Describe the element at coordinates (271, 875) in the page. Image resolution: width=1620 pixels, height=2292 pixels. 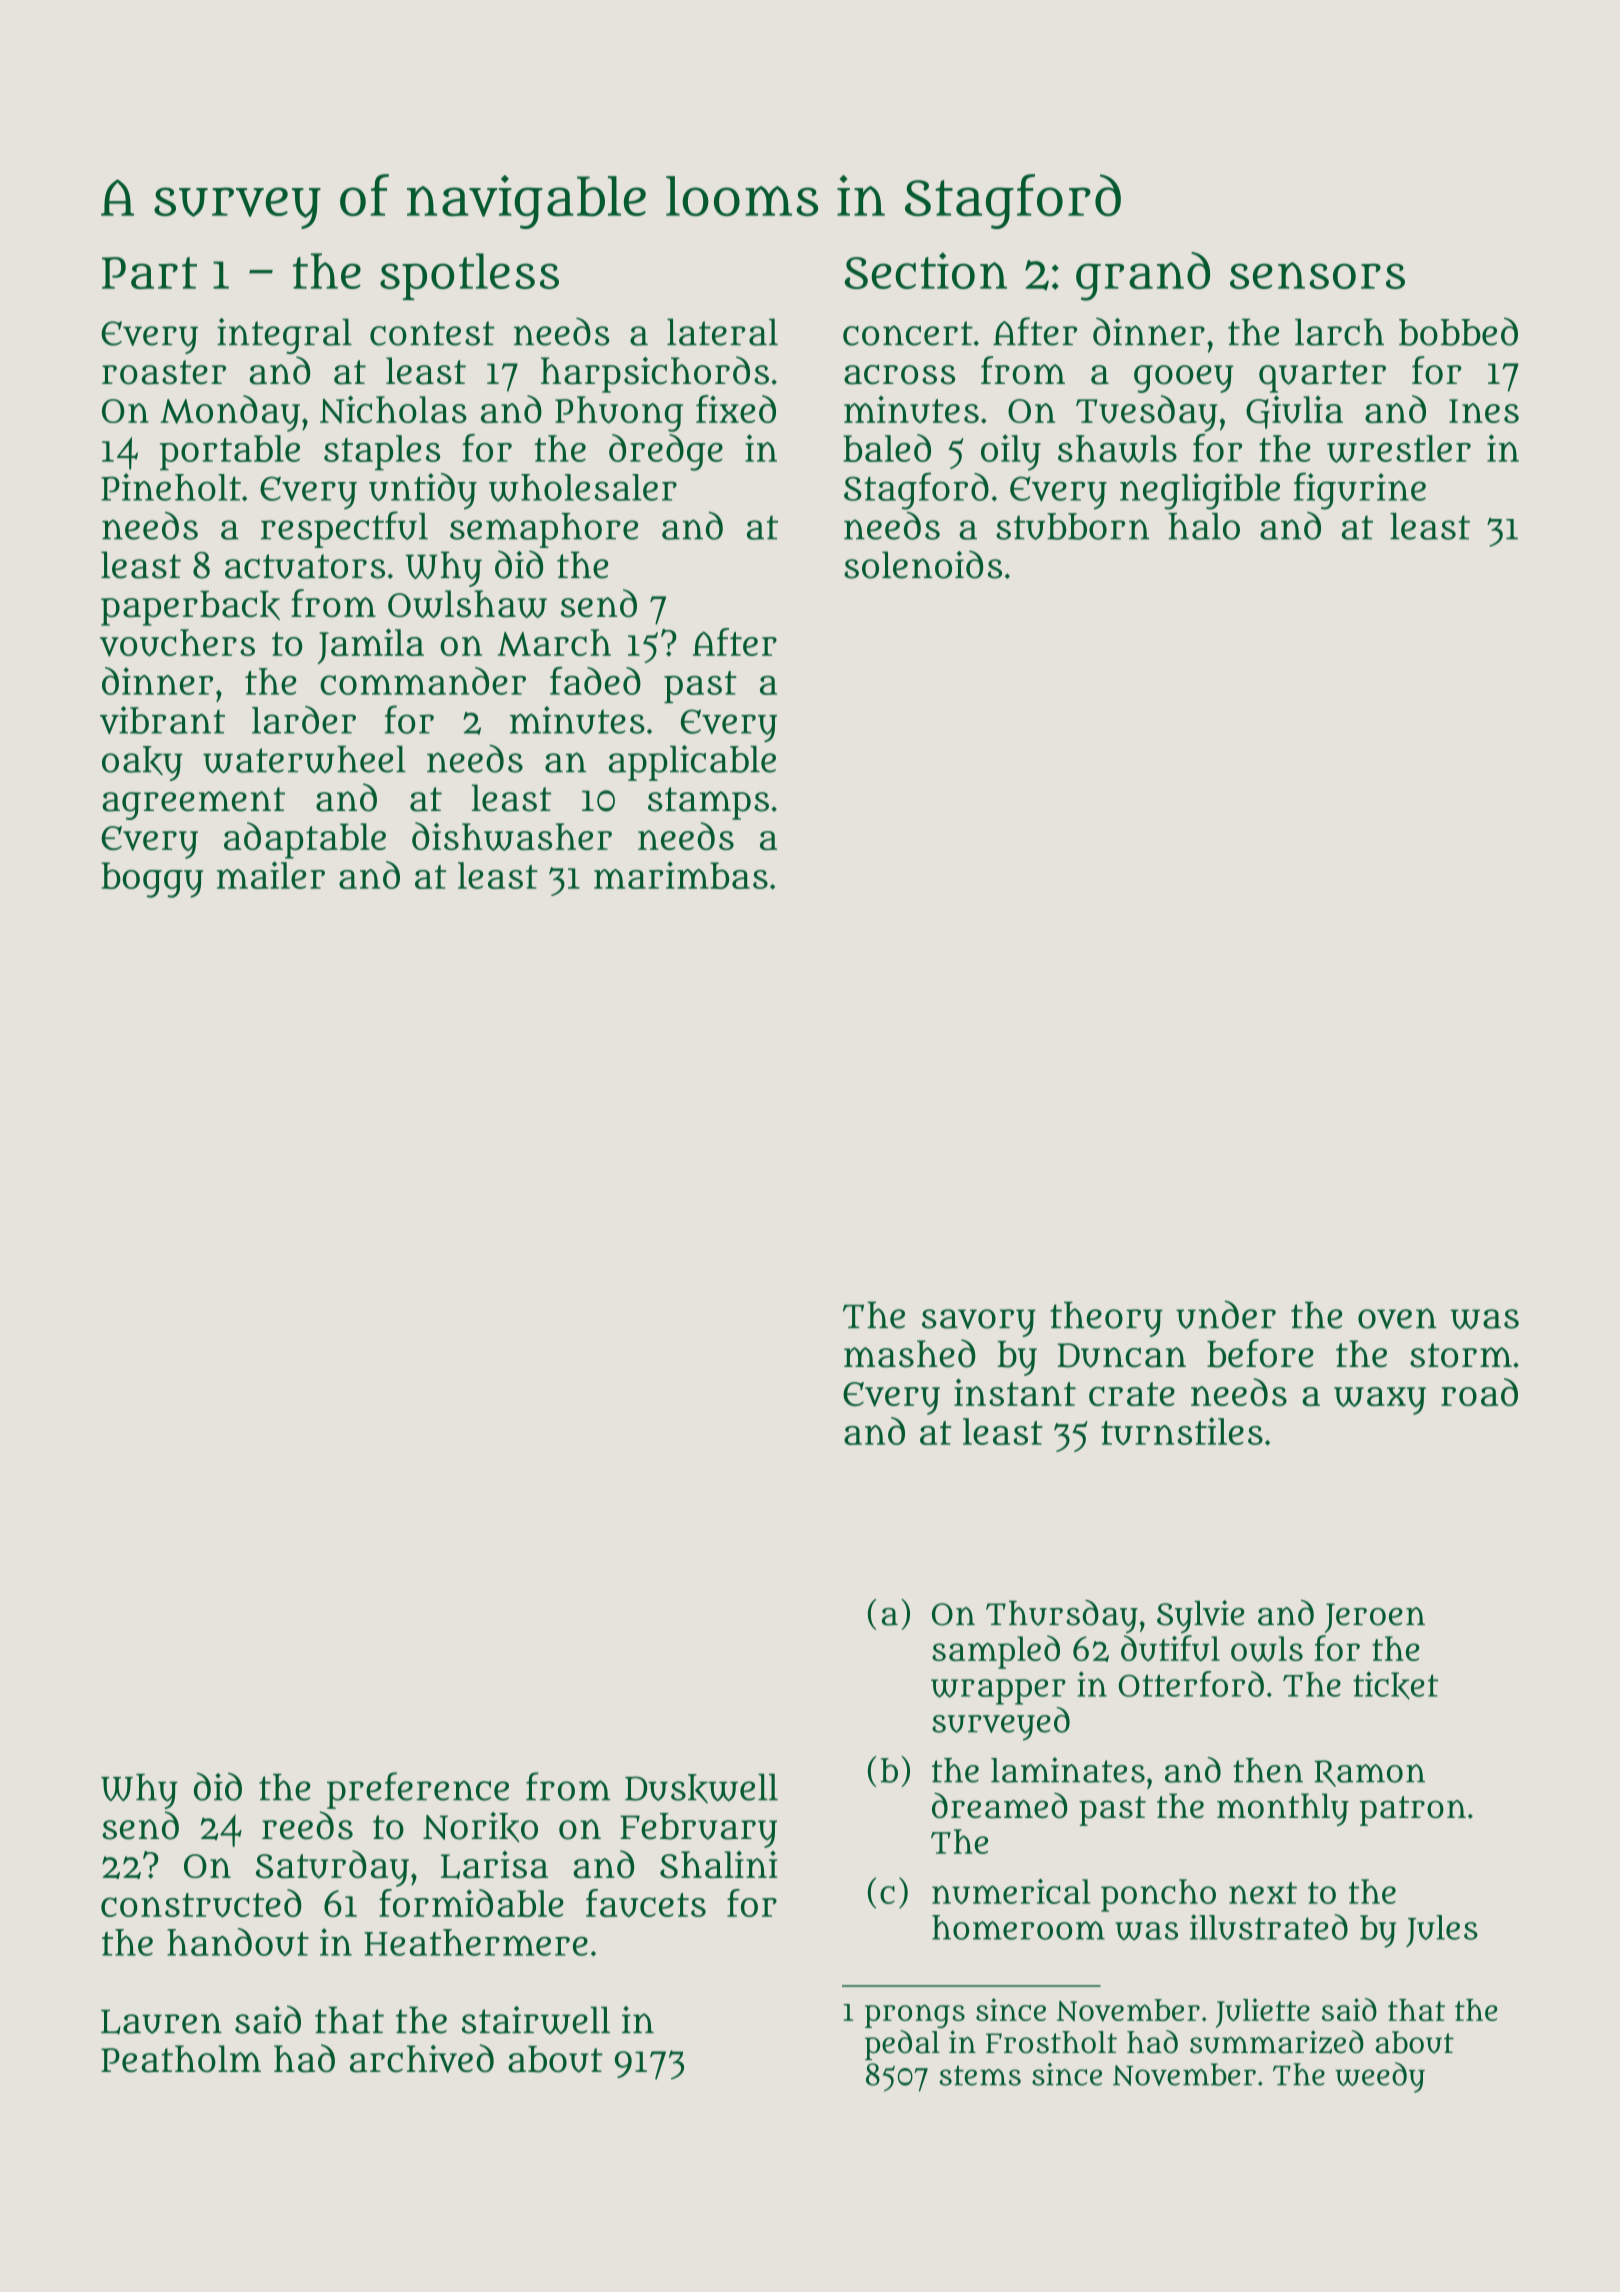
I see `mailer` at that location.
